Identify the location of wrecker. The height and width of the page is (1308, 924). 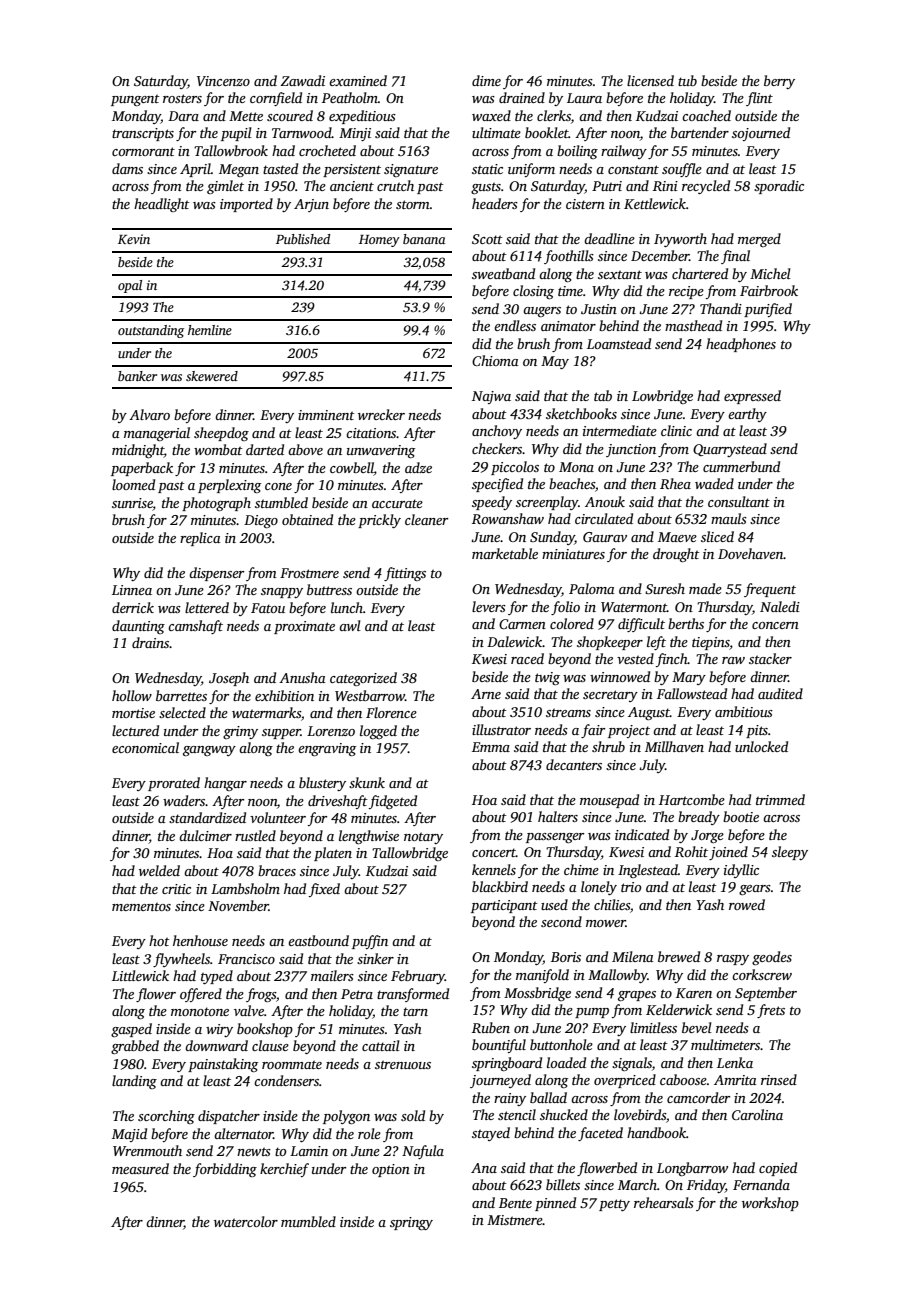
(381, 414).
